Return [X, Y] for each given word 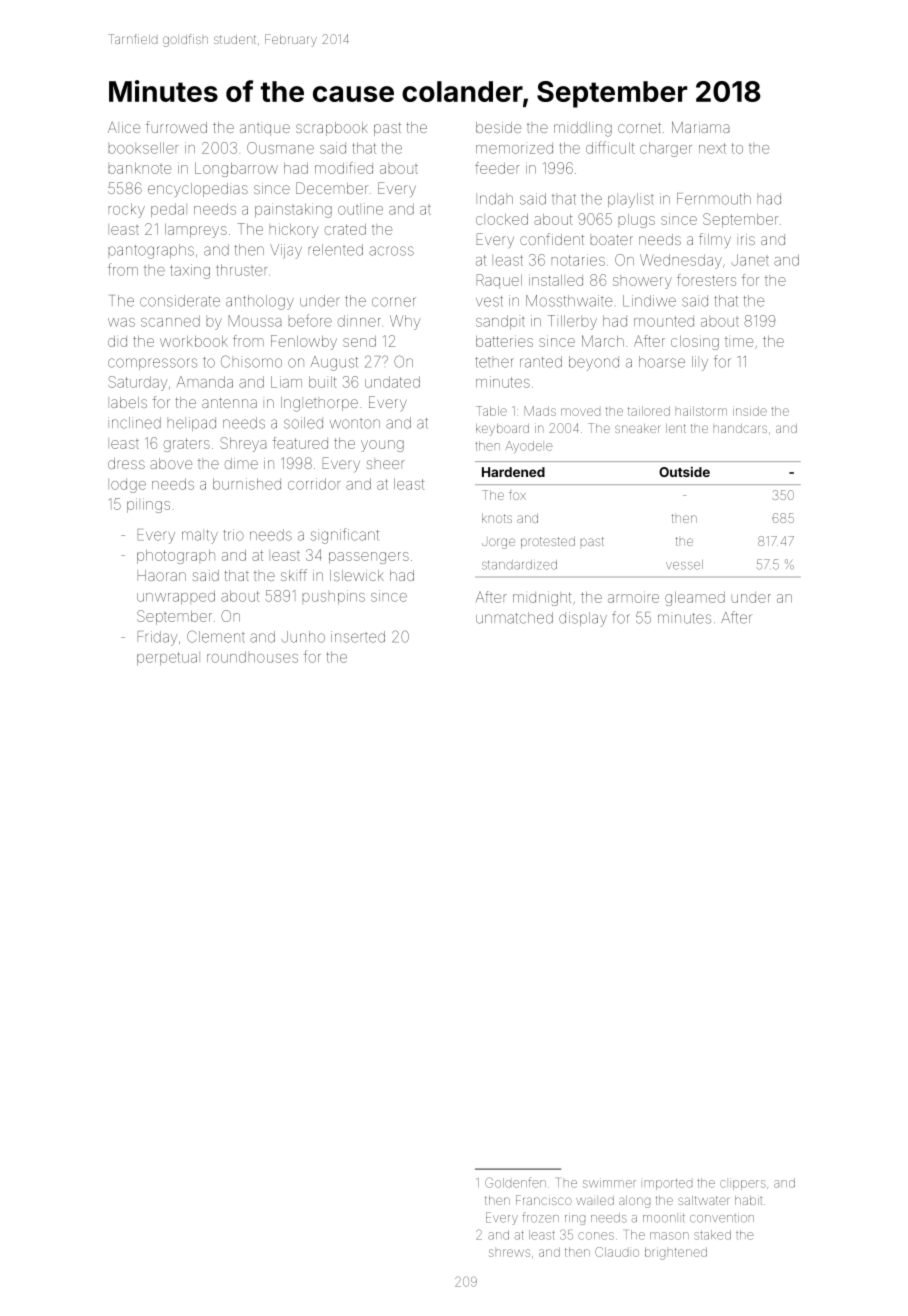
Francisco [544, 1200]
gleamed [695, 599]
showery [642, 283]
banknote [140, 168]
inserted [358, 637]
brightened [676, 1253]
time [739, 342]
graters [187, 445]
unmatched [514, 618]
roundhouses [252, 657]
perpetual [167, 658]
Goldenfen [515, 1182]
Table [491, 411]
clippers [743, 1185]
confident [552, 239]
